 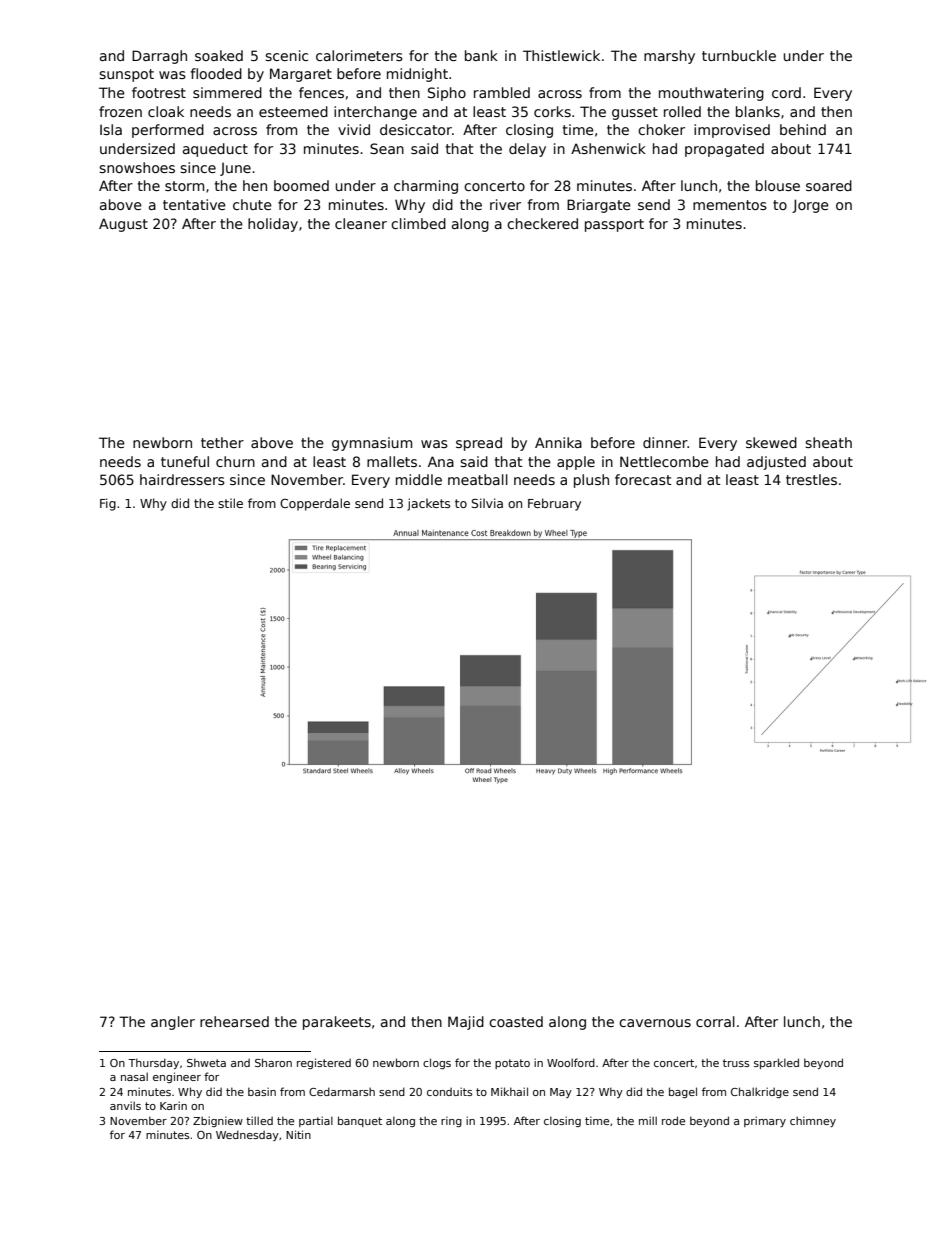 What do you see at coordinates (252, 204) in the screenshot?
I see `chute` at bounding box center [252, 204].
